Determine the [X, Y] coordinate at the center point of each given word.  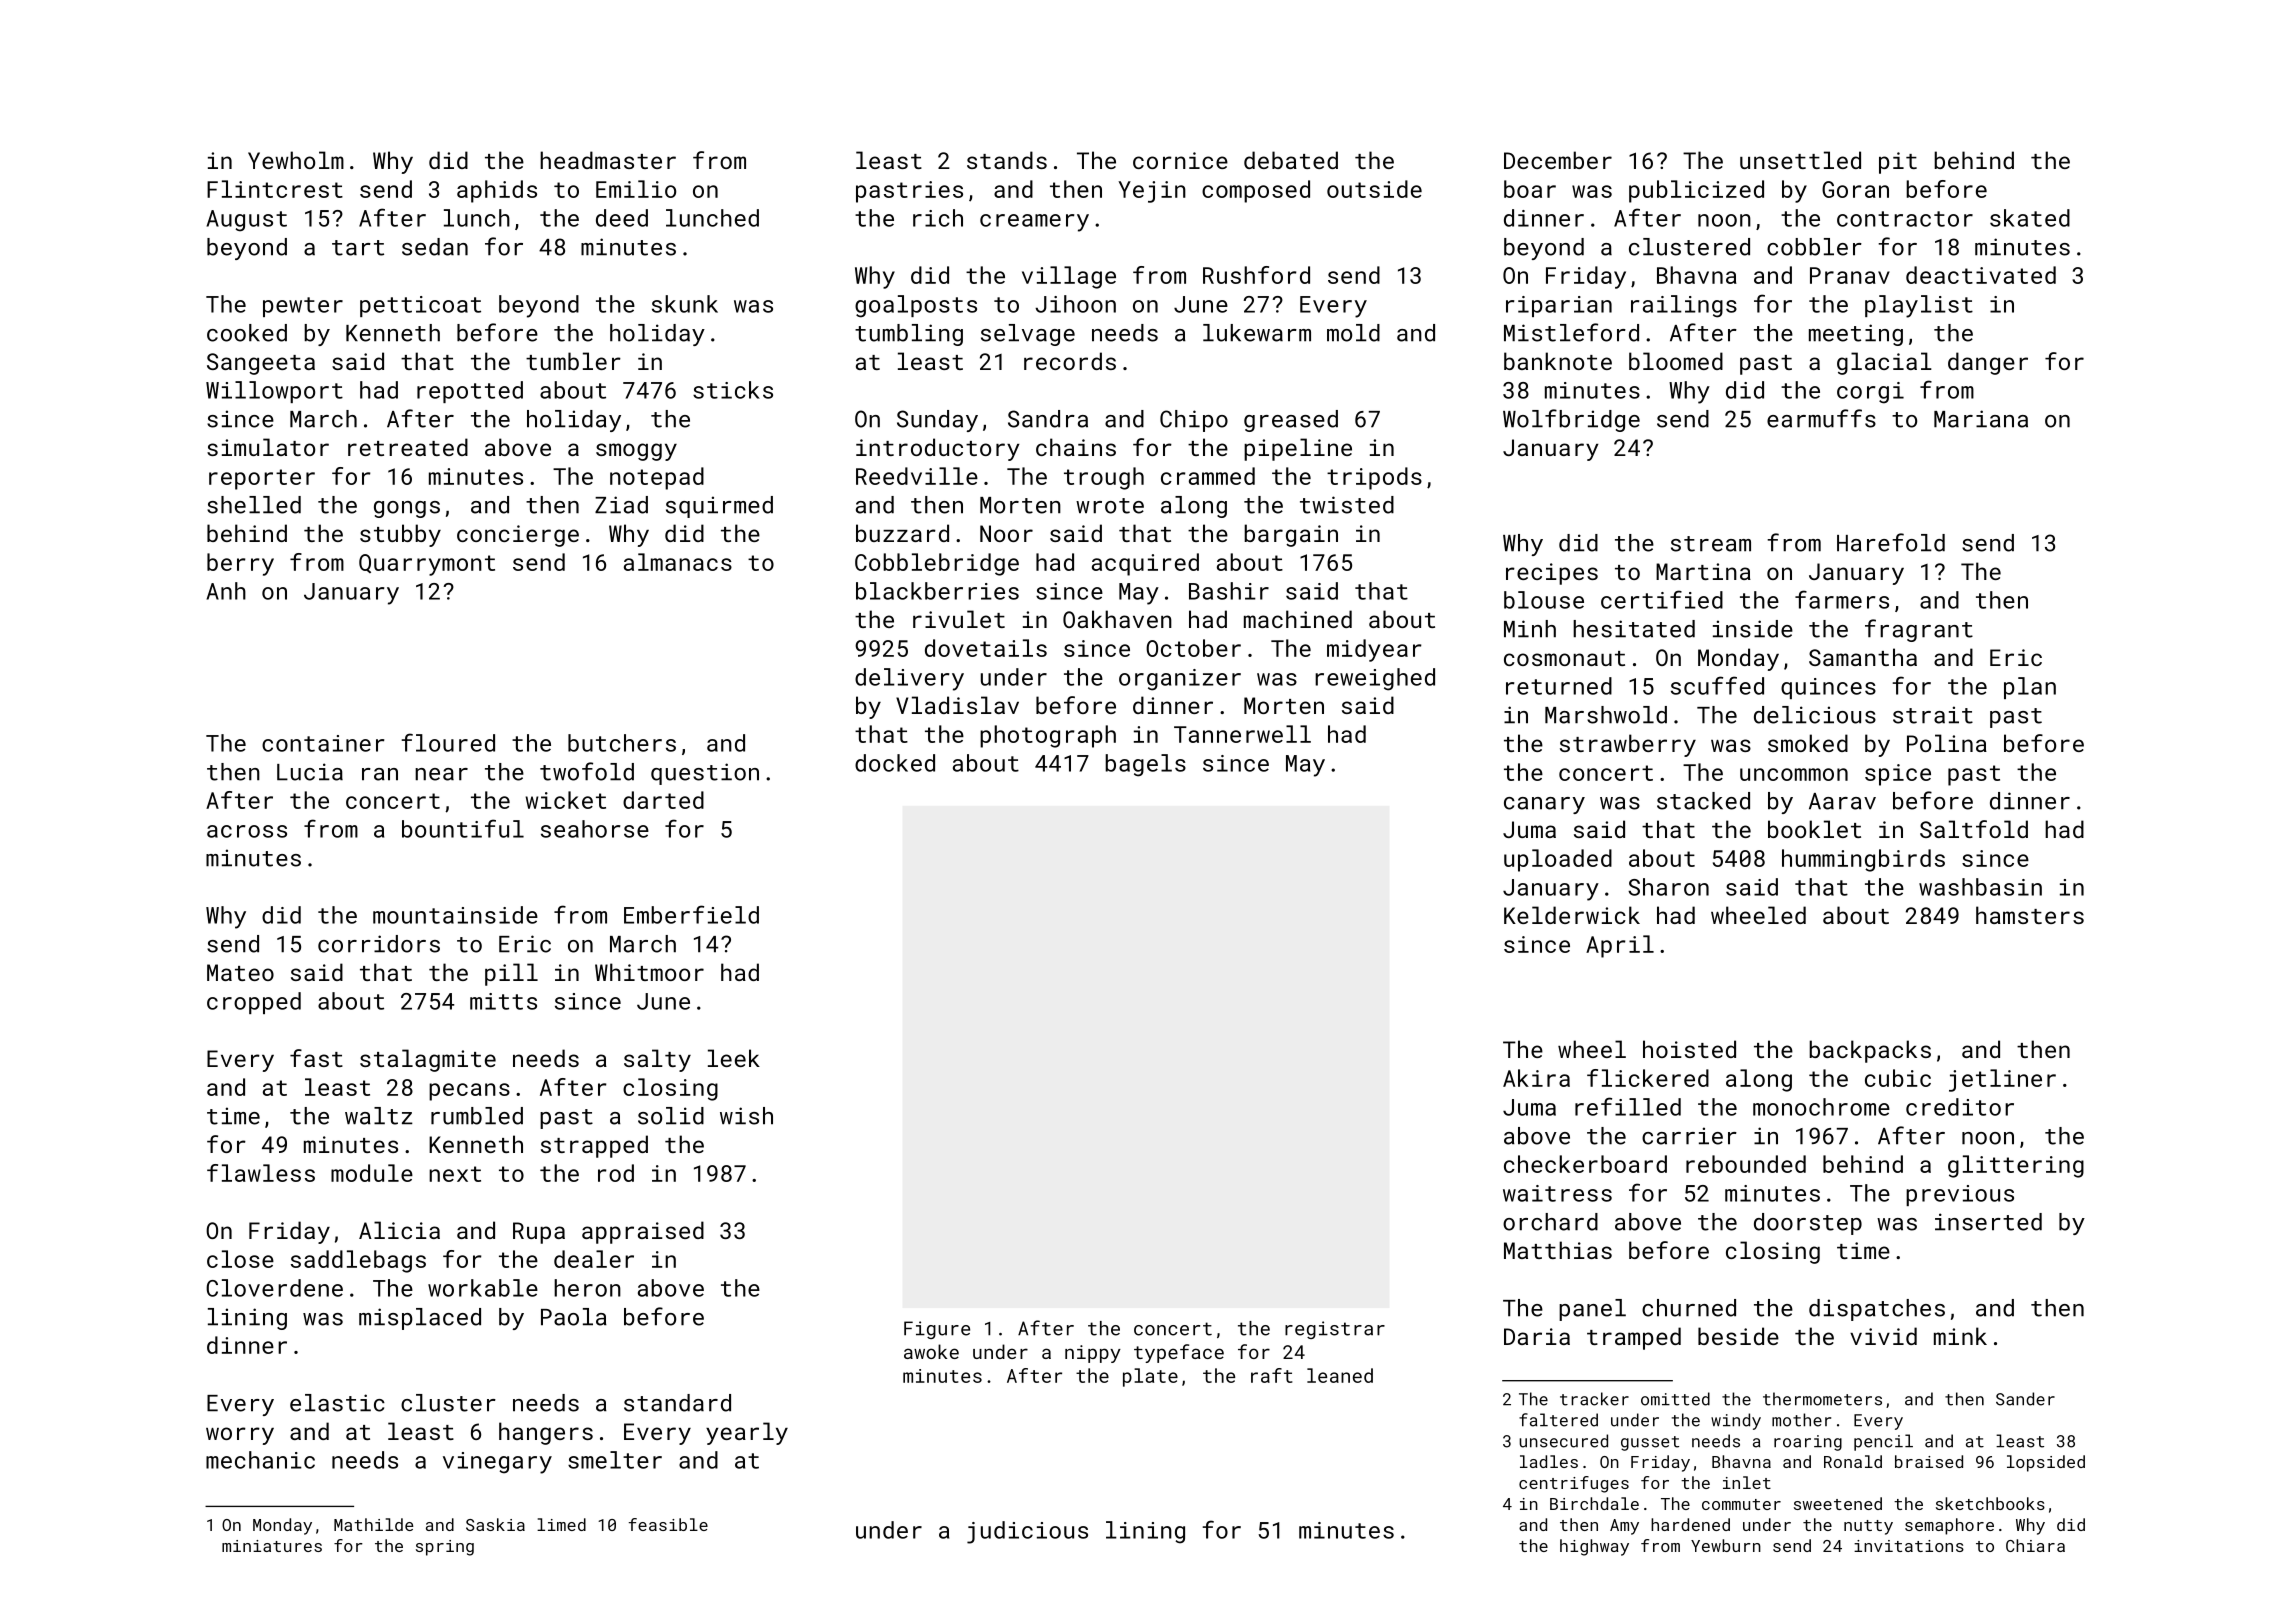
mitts [503, 1001]
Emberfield [691, 914]
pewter [303, 307]
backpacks [1870, 1051]
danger [1988, 363]
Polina [1947, 743]
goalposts [916, 306]
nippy [1093, 1354]
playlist [1919, 306]
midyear [1374, 650]
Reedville [917, 476]
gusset [1650, 1443]
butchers [622, 743]
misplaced [420, 1319]
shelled [254, 505]
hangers [546, 1433]
